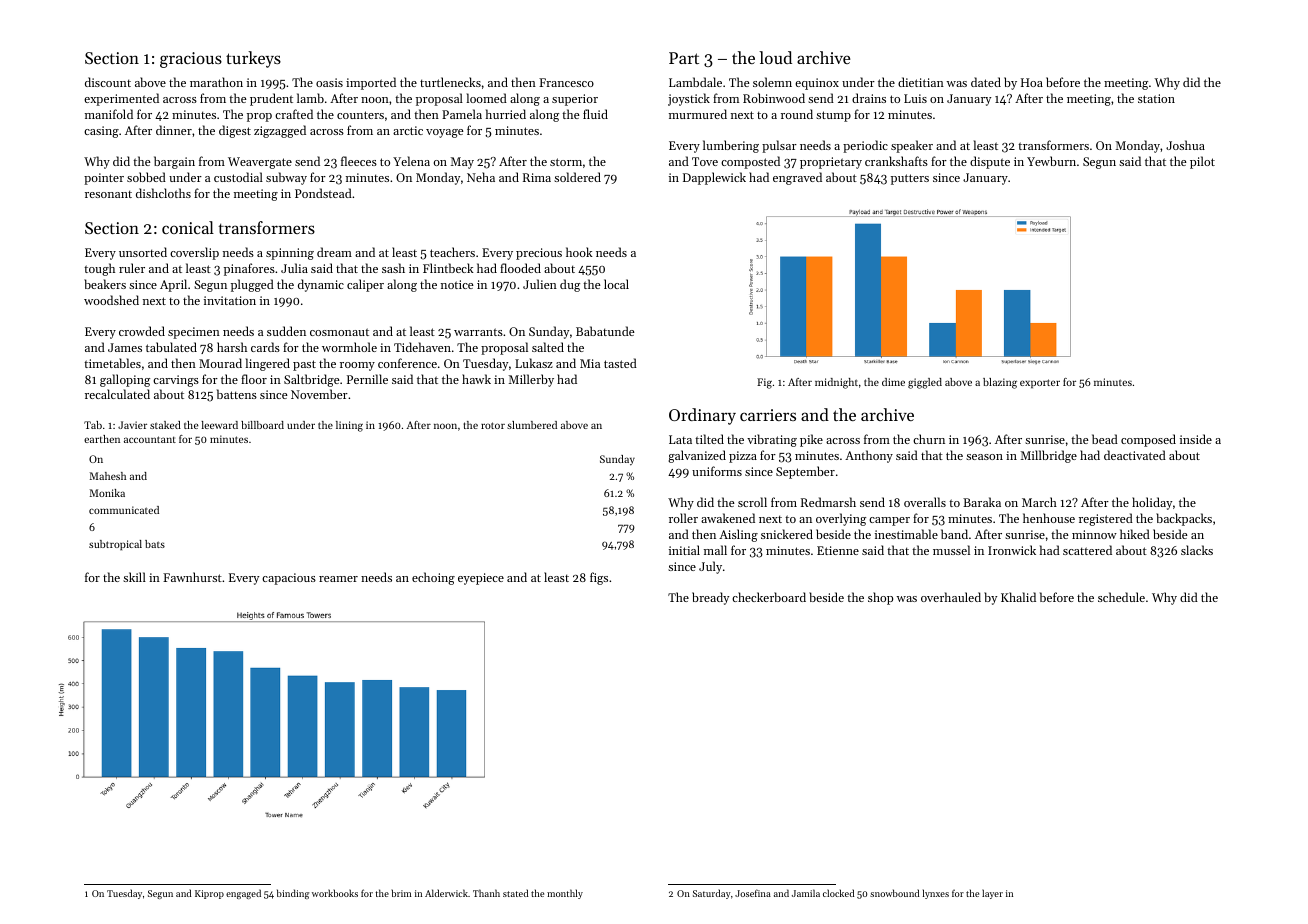 The height and width of the page is (924, 1308). What do you see at coordinates (191, 60) in the page?
I see `gracious` at bounding box center [191, 60].
